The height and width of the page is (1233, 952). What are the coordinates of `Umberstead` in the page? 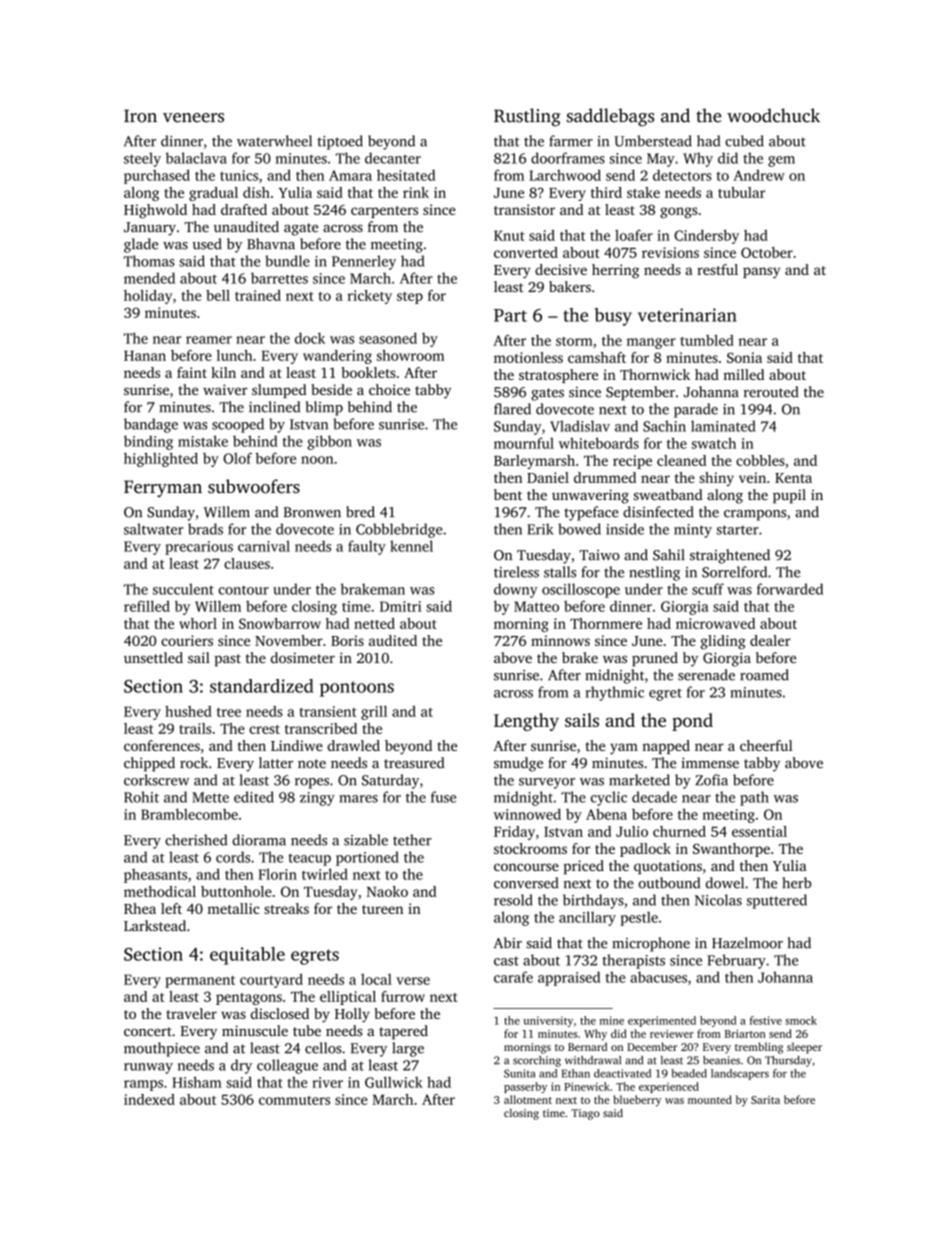 It's located at (653, 141).
